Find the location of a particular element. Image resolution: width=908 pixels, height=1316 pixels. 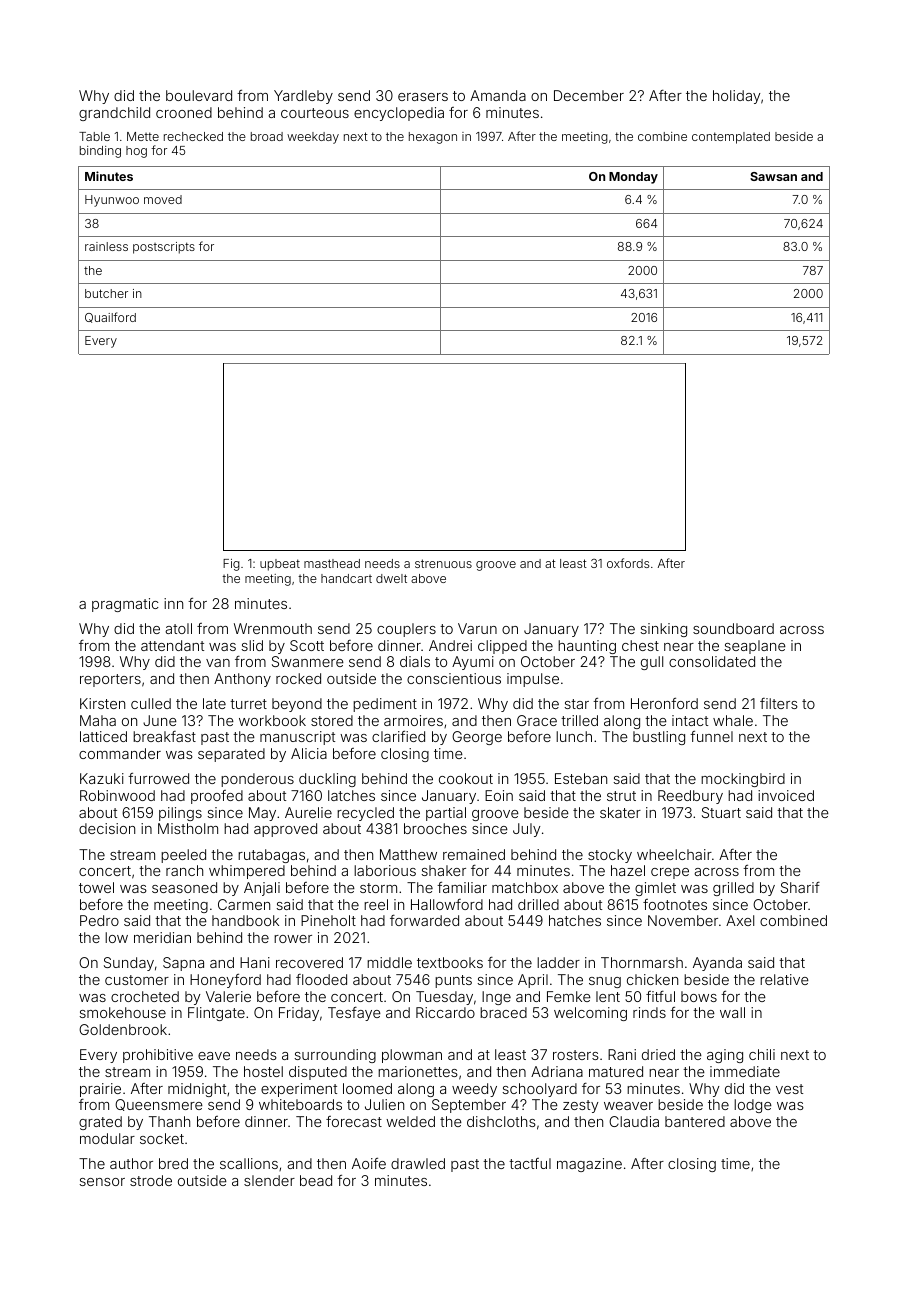

flooded is located at coordinates (321, 979).
